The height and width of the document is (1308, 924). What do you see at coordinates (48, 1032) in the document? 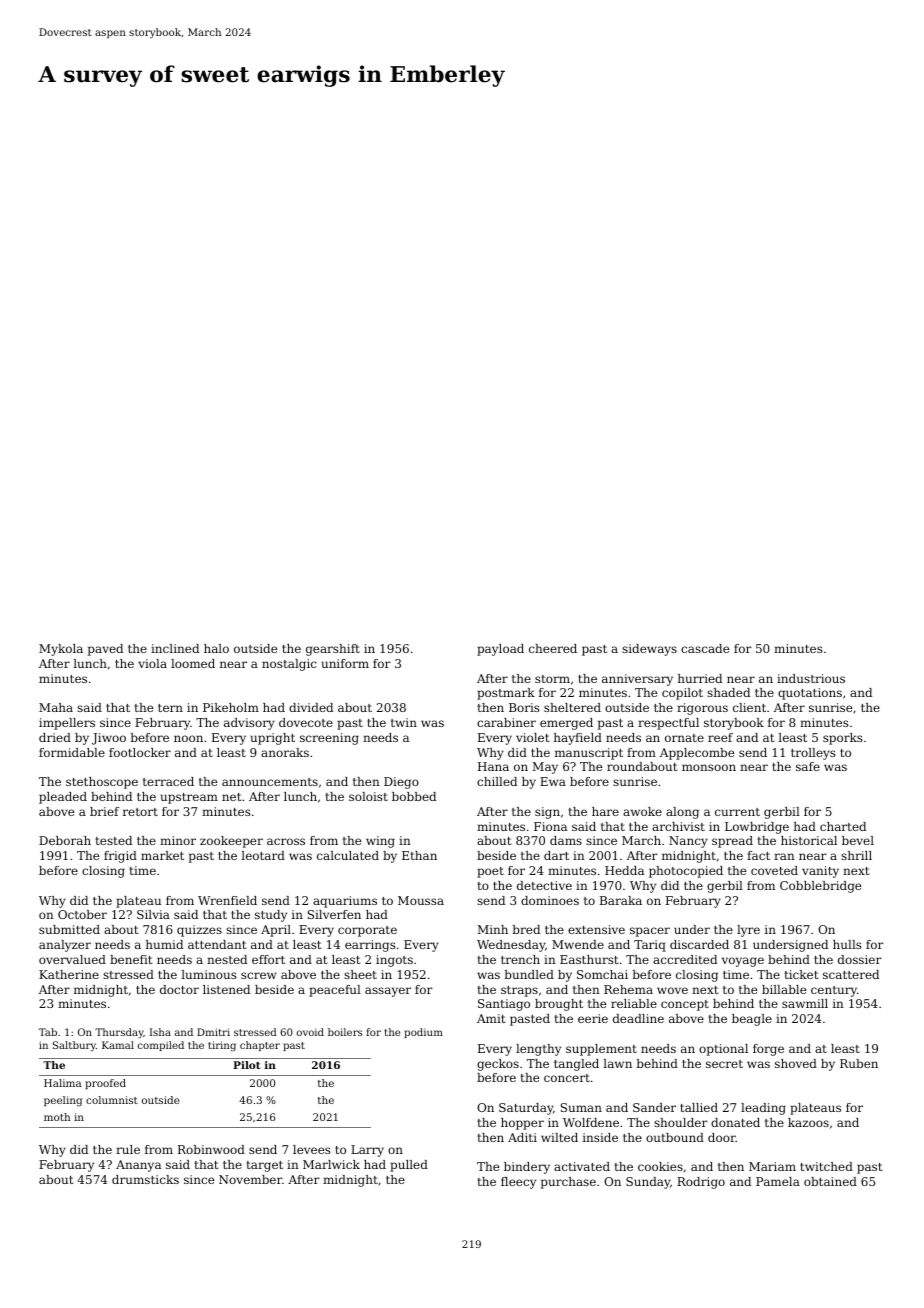
I see `Tab` at bounding box center [48, 1032].
